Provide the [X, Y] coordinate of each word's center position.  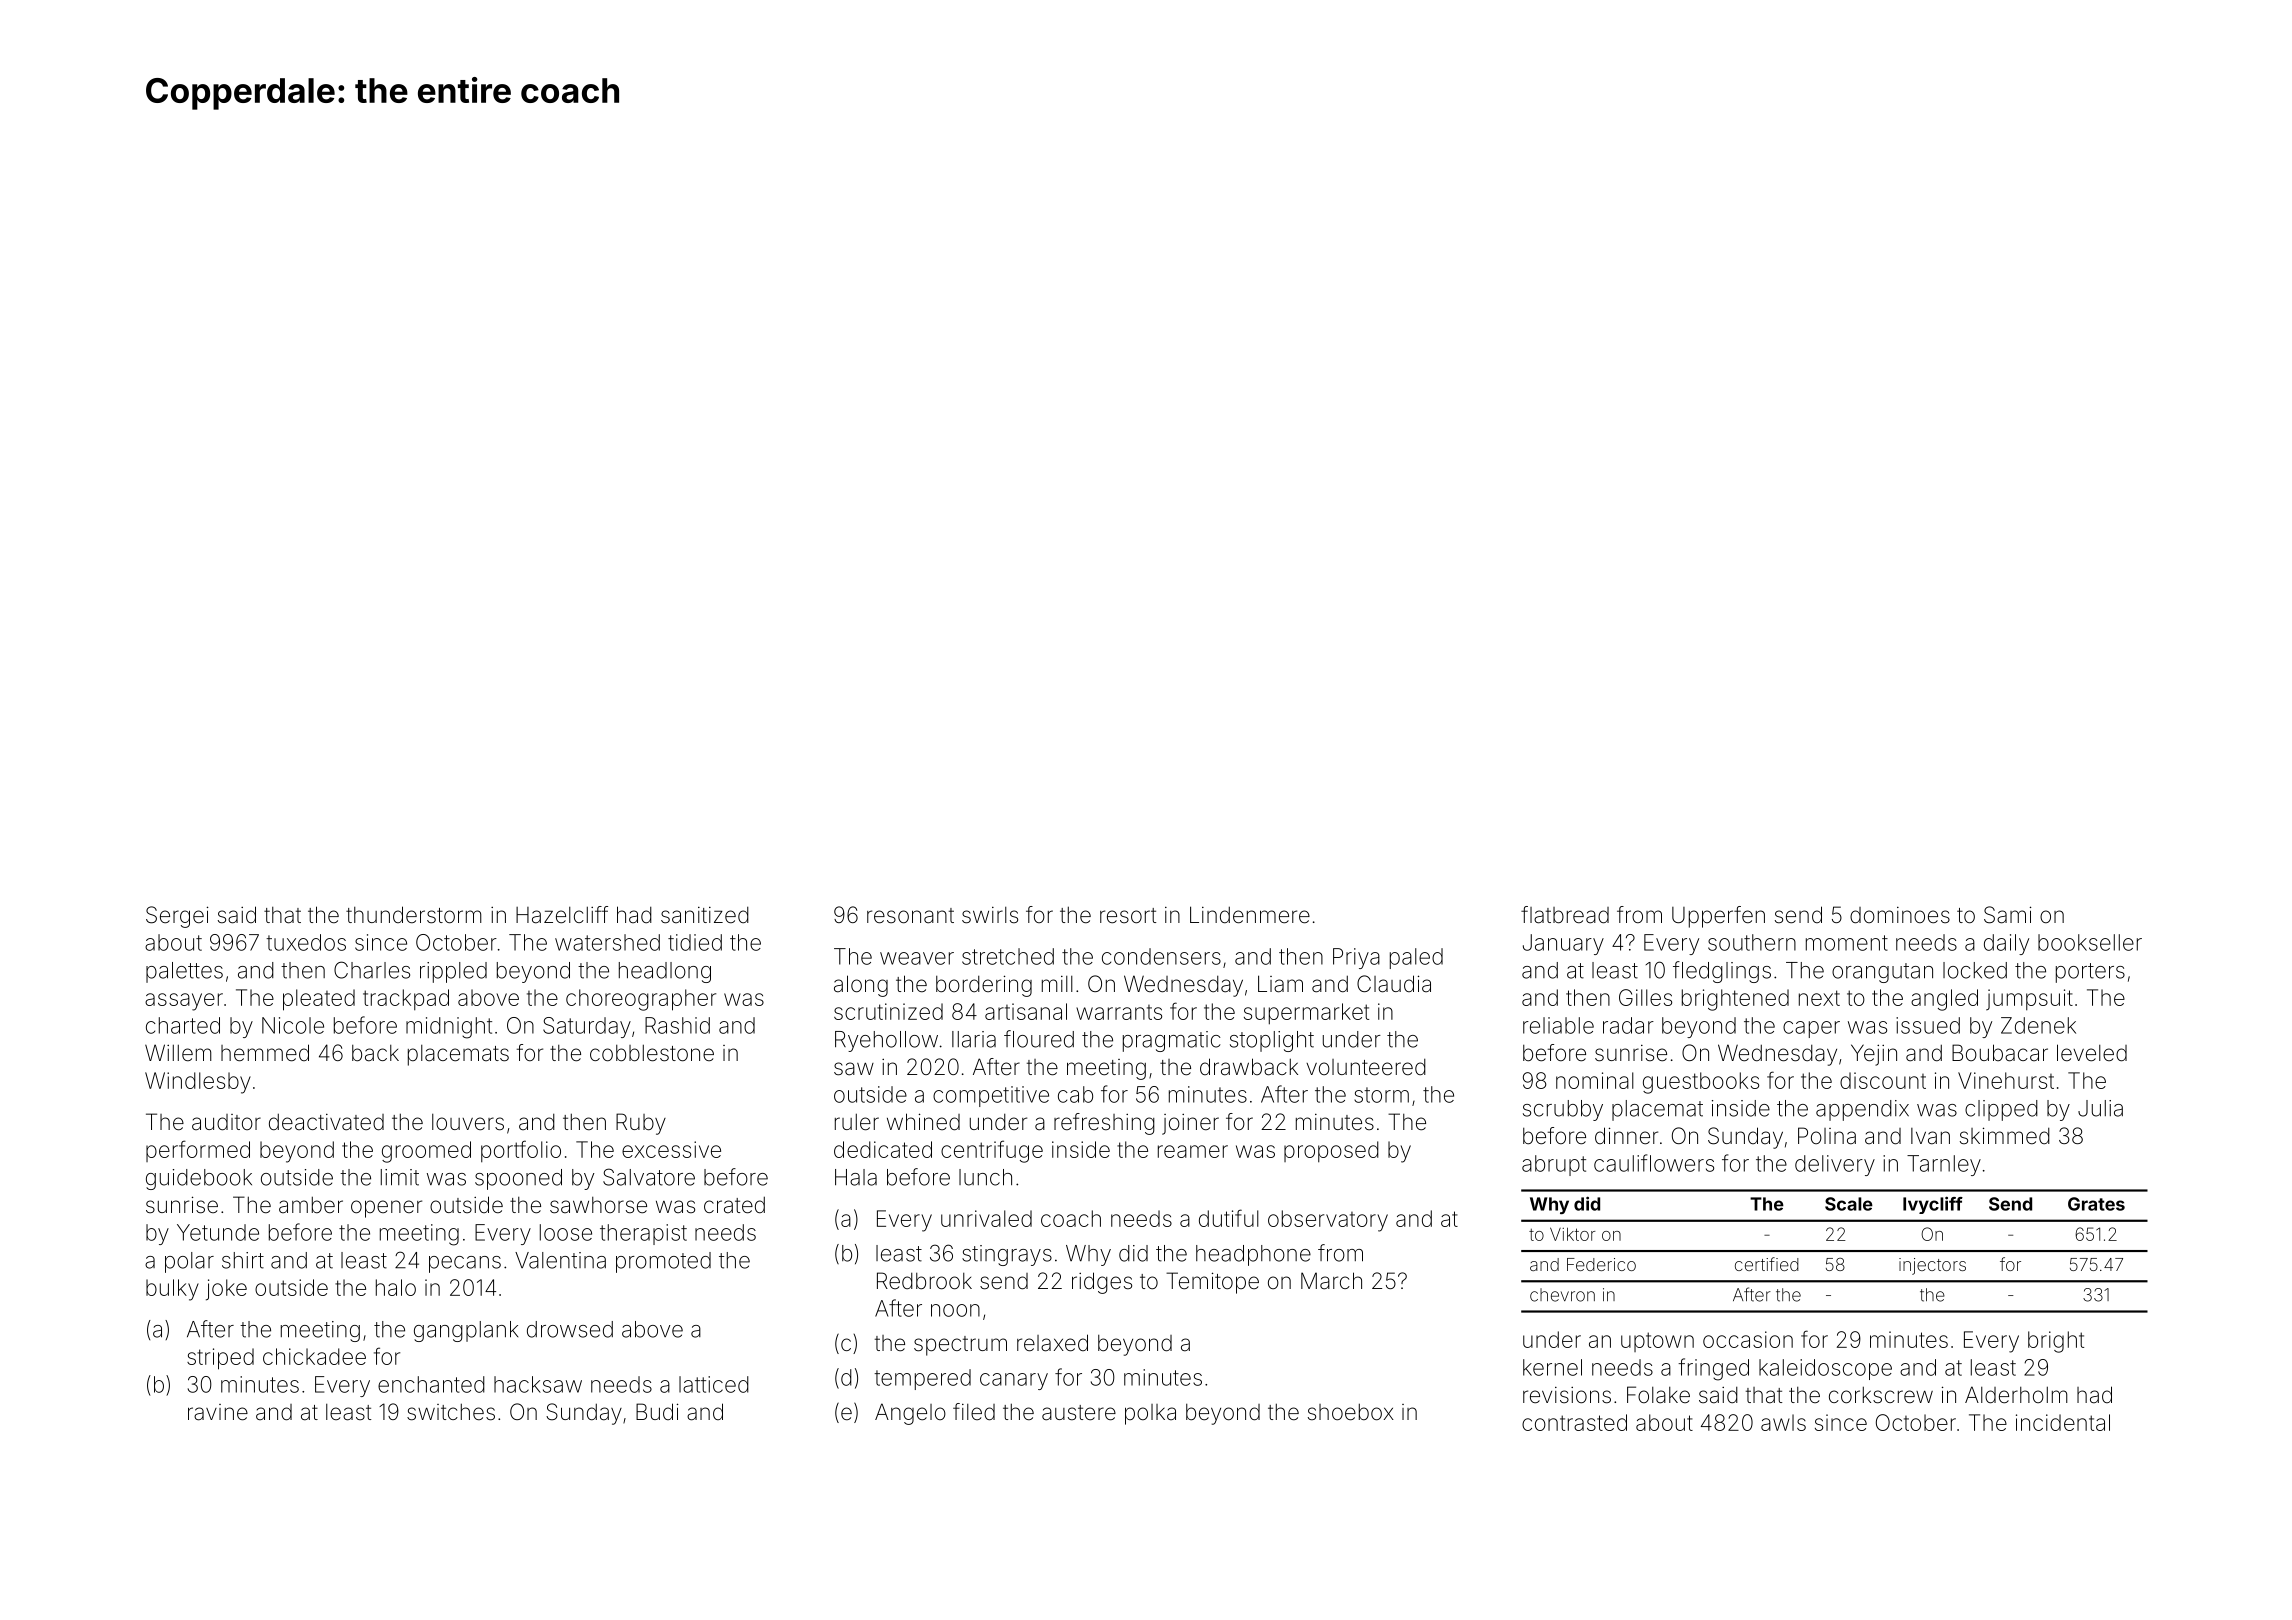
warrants [1119, 1012]
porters [2090, 973]
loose [566, 1232]
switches [451, 1412]
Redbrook [924, 1281]
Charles [372, 970]
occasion [1748, 1339]
